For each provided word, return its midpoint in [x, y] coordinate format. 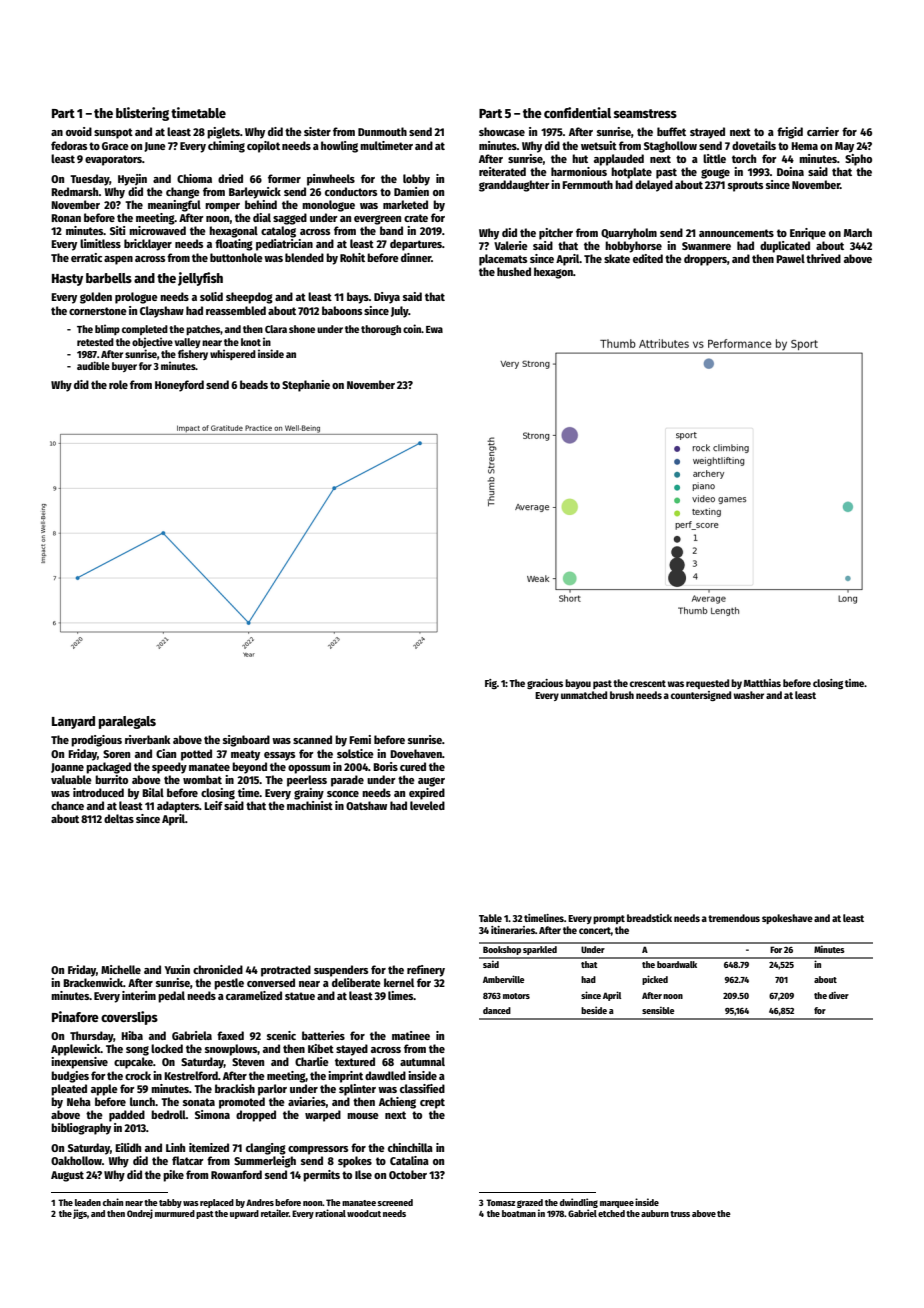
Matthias [762, 683]
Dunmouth [382, 131]
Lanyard [73, 722]
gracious [545, 684]
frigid [790, 133]
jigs [80, 1214]
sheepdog [249, 298]
